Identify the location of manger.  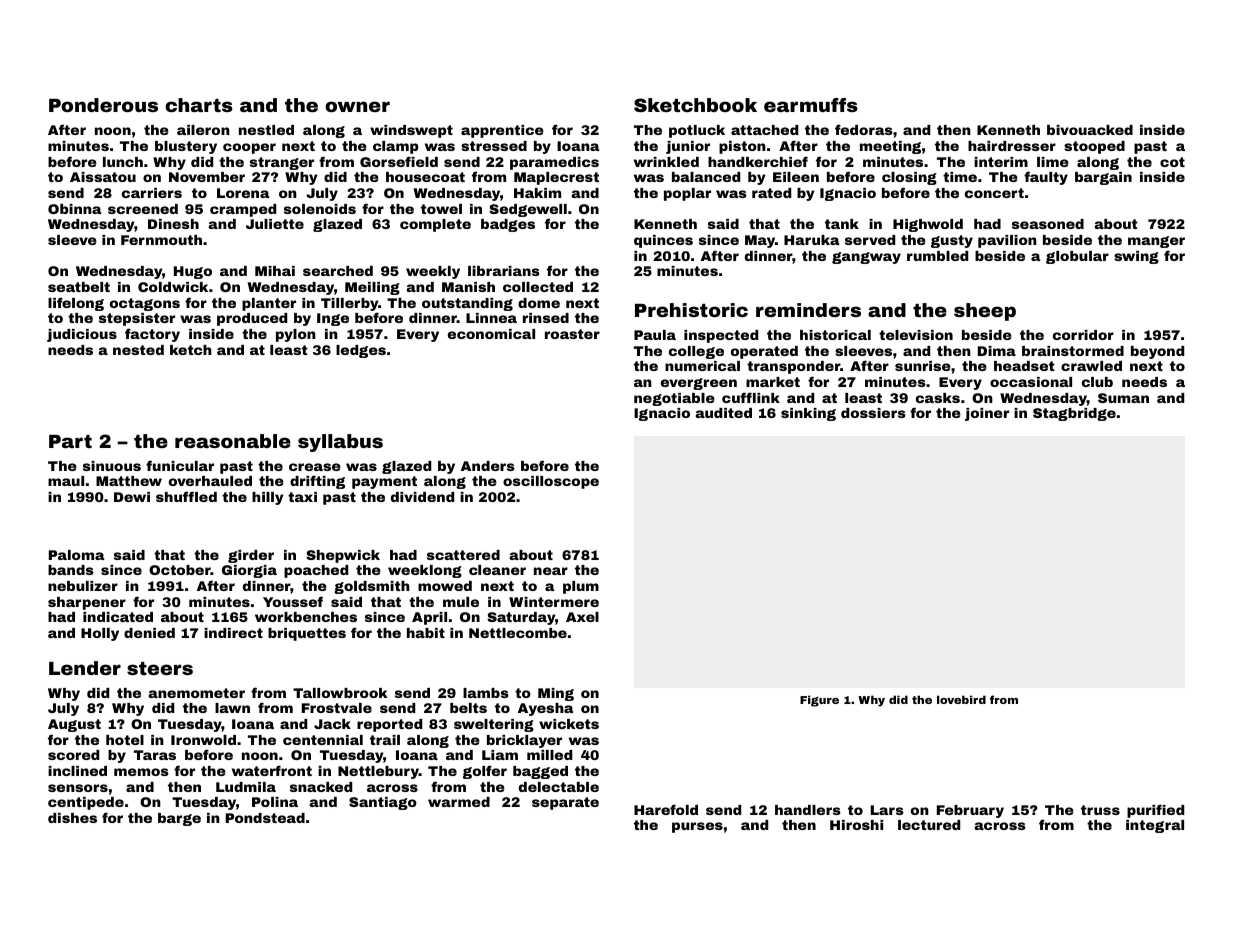
(1156, 242).
